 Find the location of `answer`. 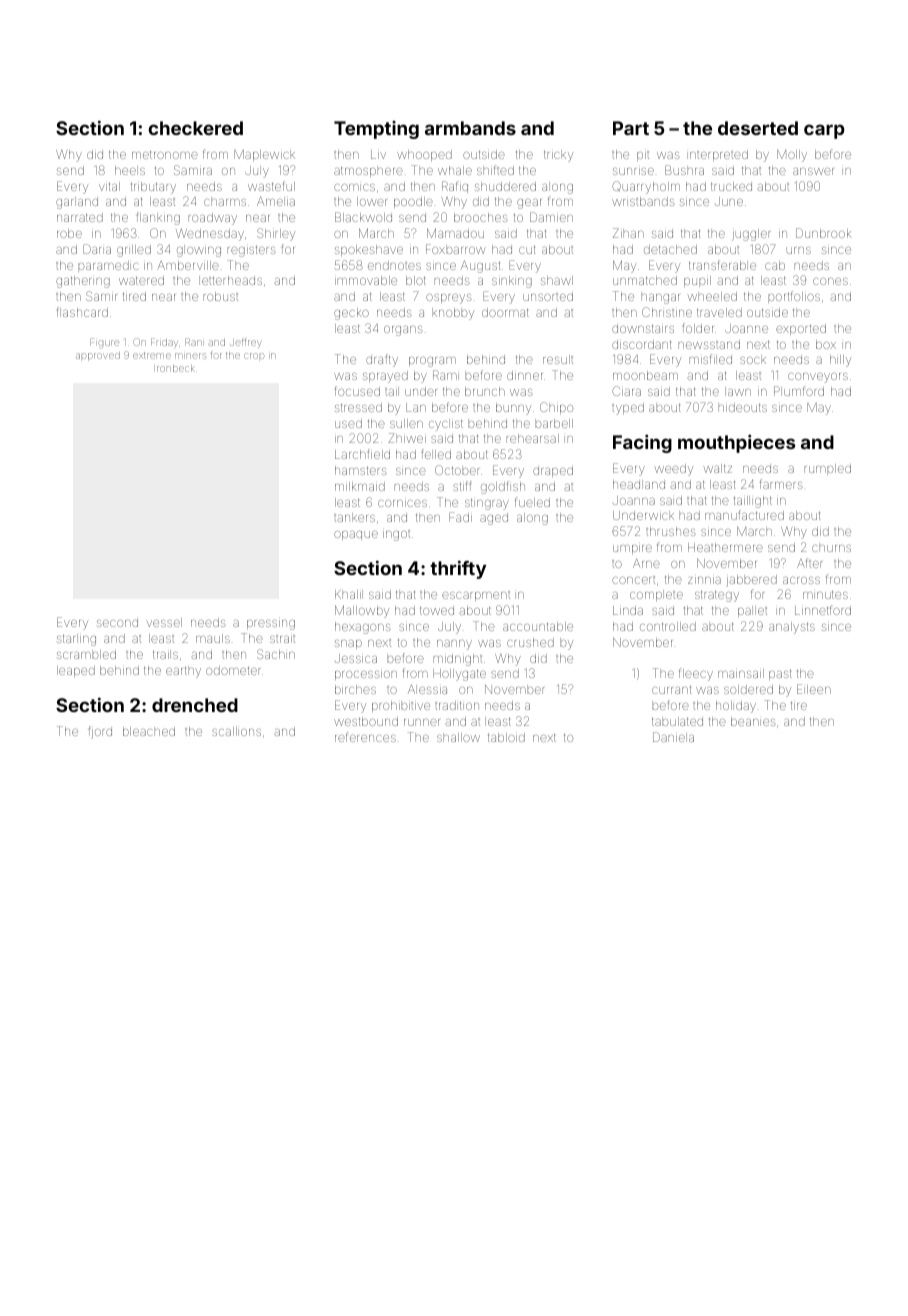

answer is located at coordinates (813, 171).
